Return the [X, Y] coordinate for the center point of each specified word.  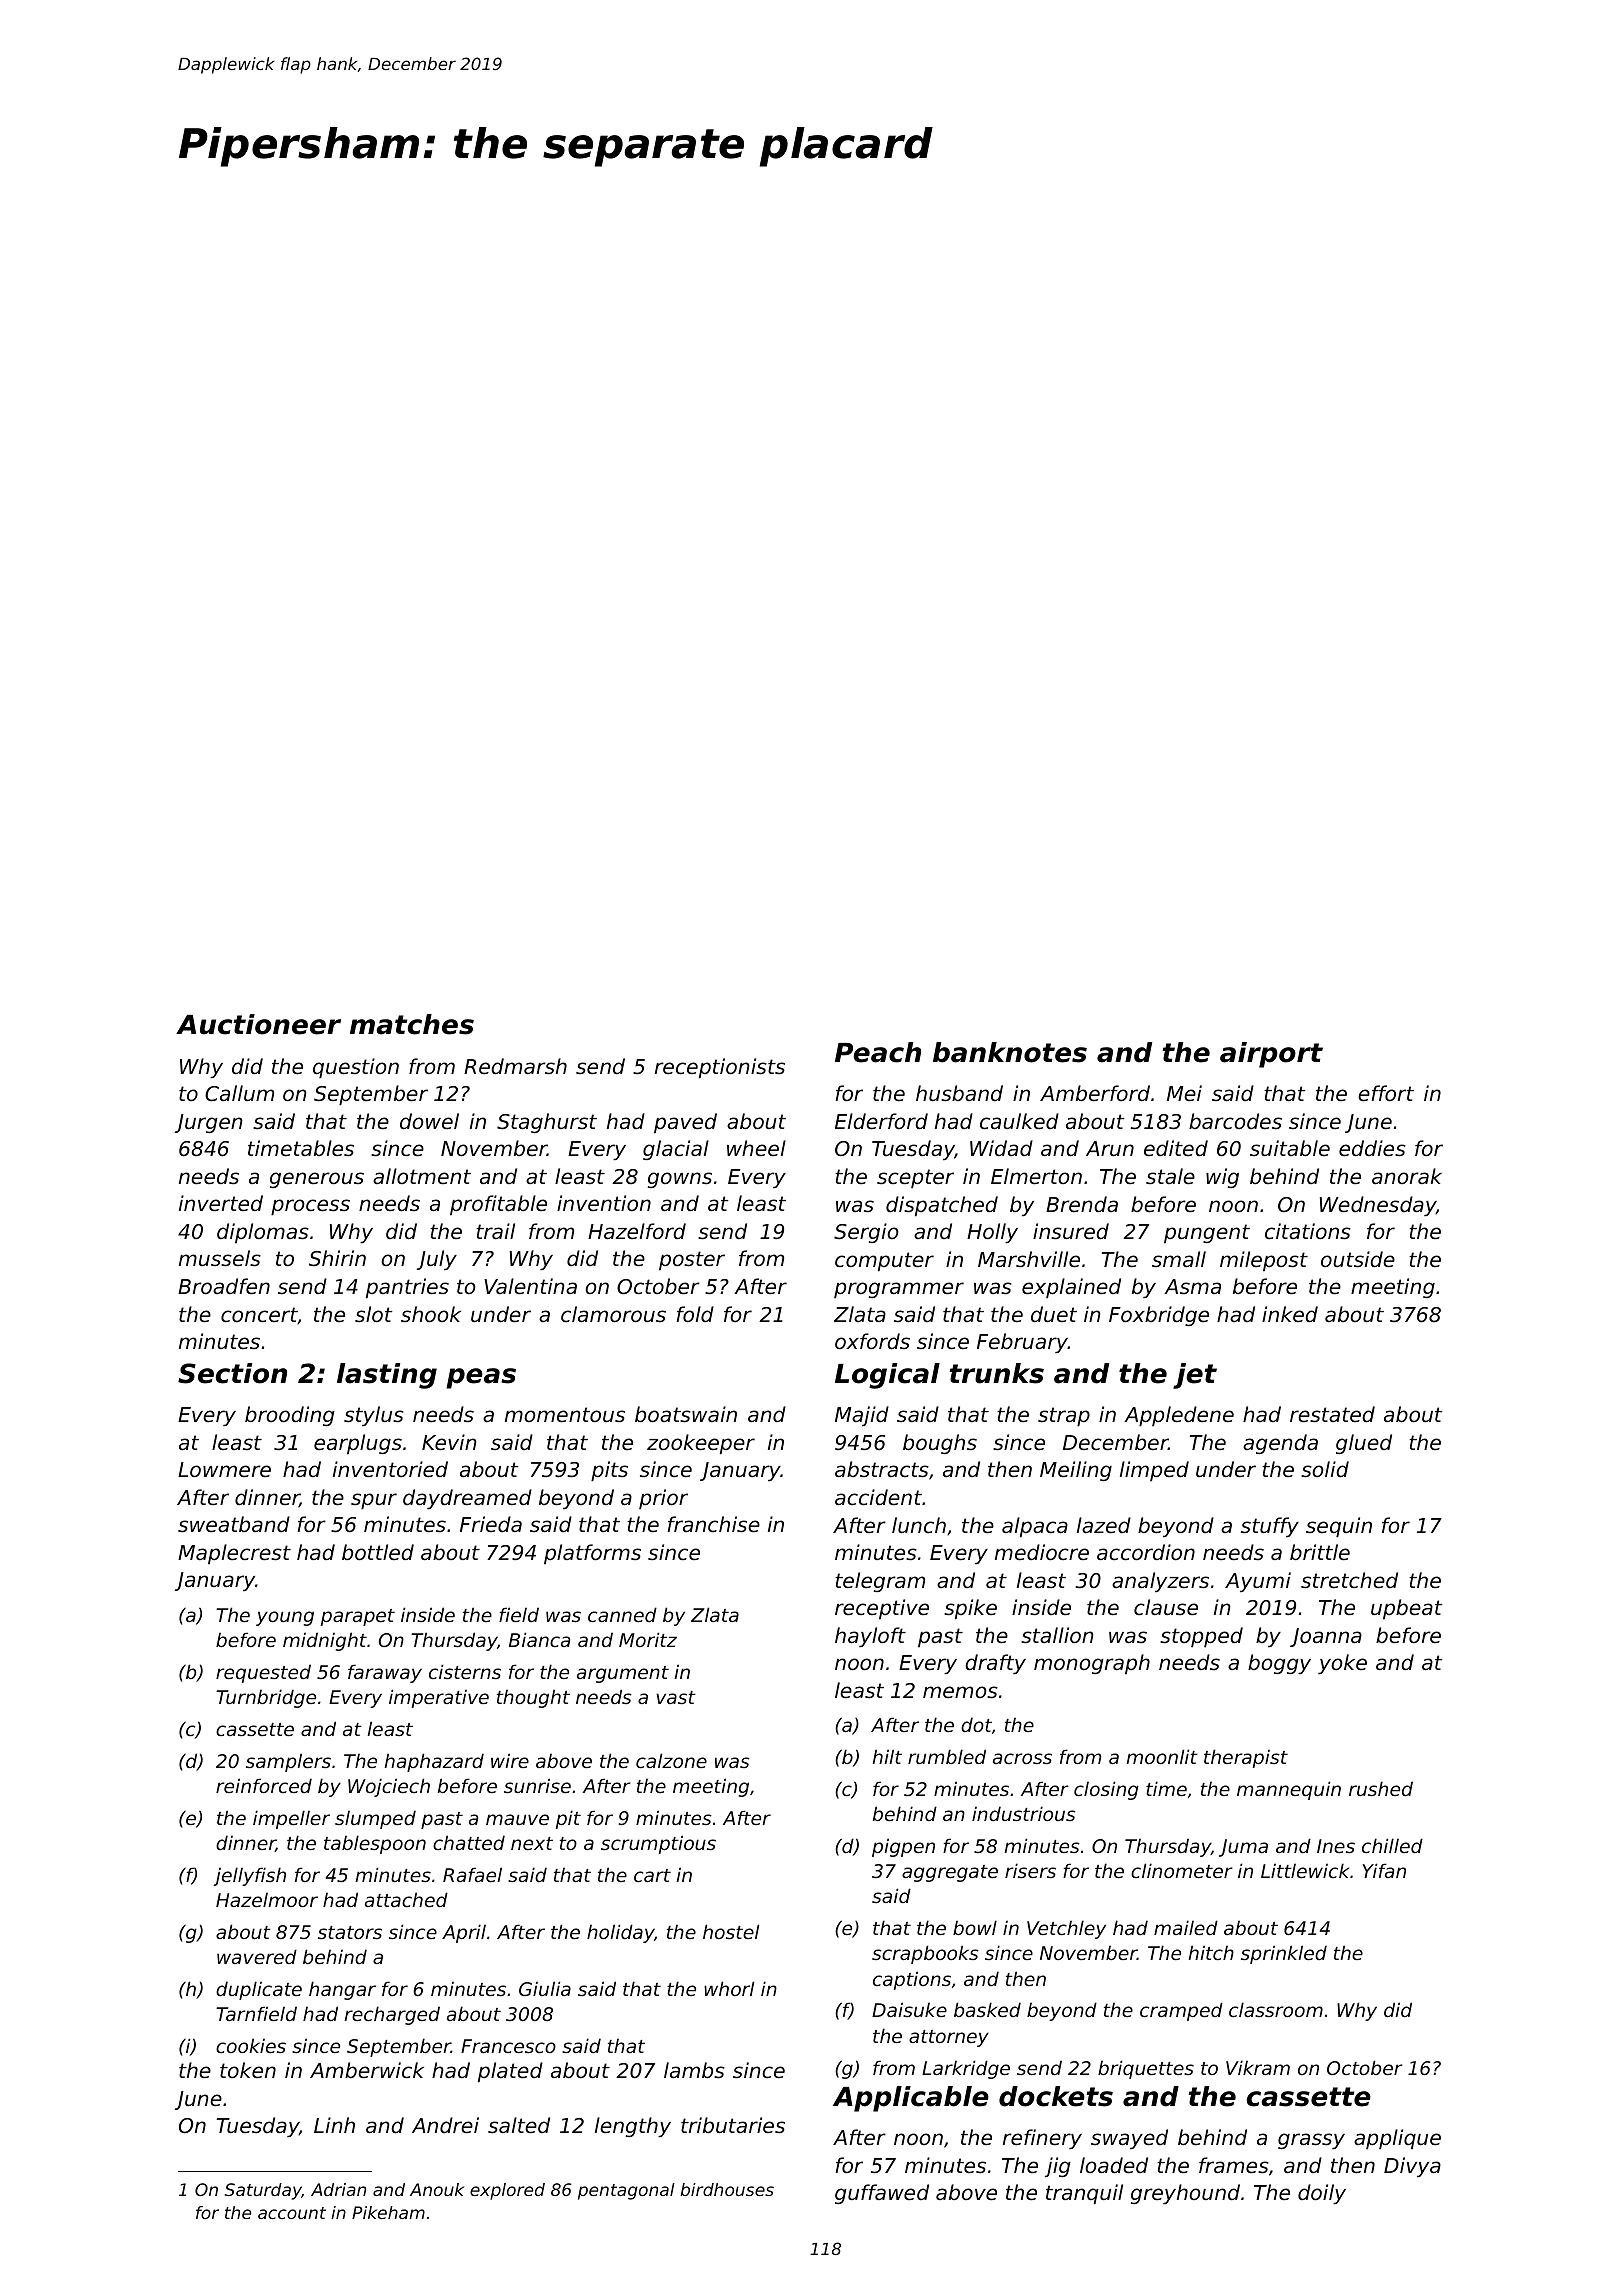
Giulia [545, 1988]
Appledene [1179, 1416]
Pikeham [388, 2212]
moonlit [1162, 1756]
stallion [1057, 1635]
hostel [731, 1931]
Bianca [539, 1639]
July [437, 1260]
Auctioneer [258, 1024]
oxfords [872, 1341]
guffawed [882, 2194]
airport [1271, 1055]
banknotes [1010, 1052]
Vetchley [1066, 1929]
